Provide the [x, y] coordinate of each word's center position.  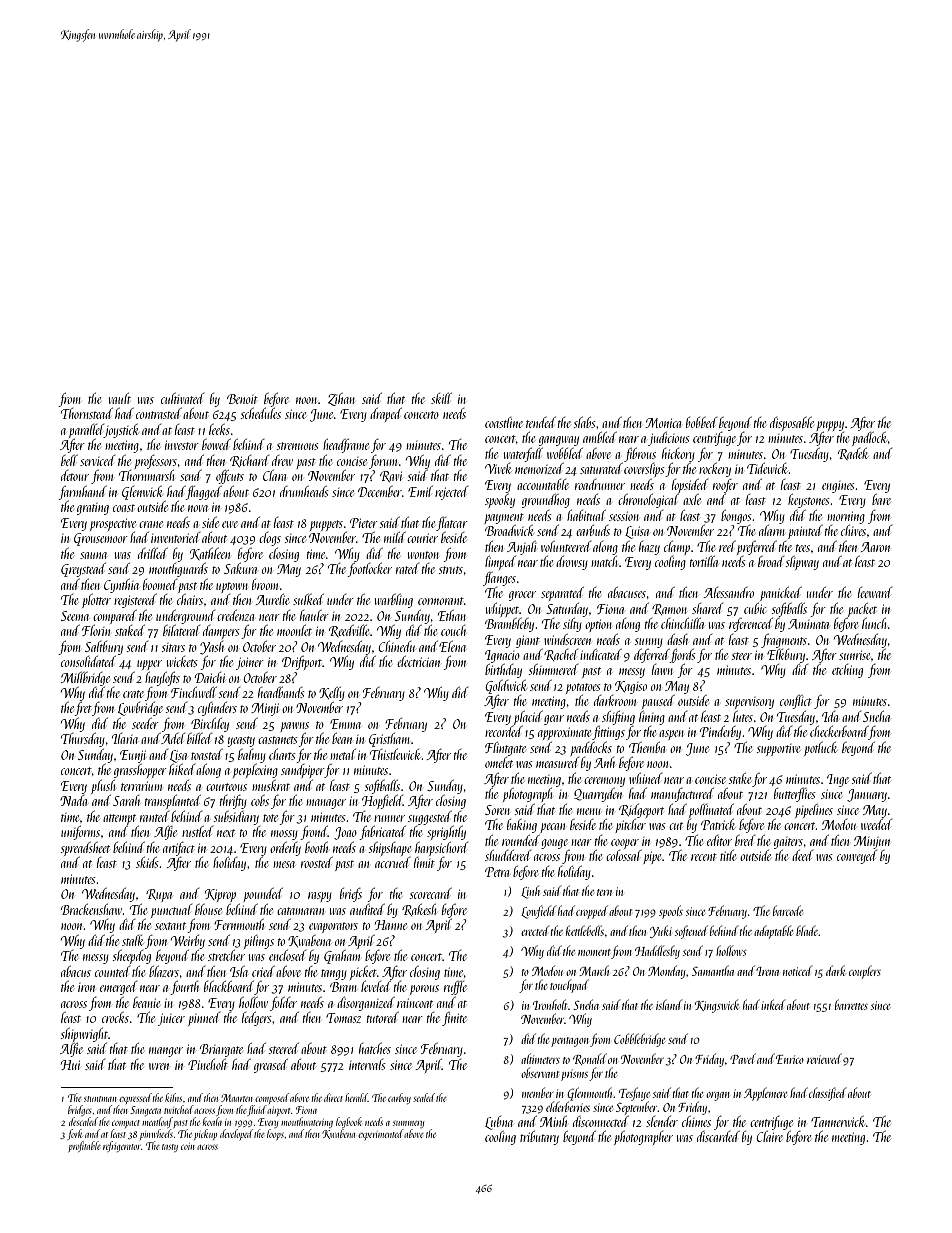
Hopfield [382, 802]
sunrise [854, 655]
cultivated [182, 398]
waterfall [523, 455]
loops [275, 1134]
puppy [830, 426]
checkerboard [839, 733]
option [598, 625]
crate [133, 694]
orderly [285, 849]
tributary [539, 1138]
